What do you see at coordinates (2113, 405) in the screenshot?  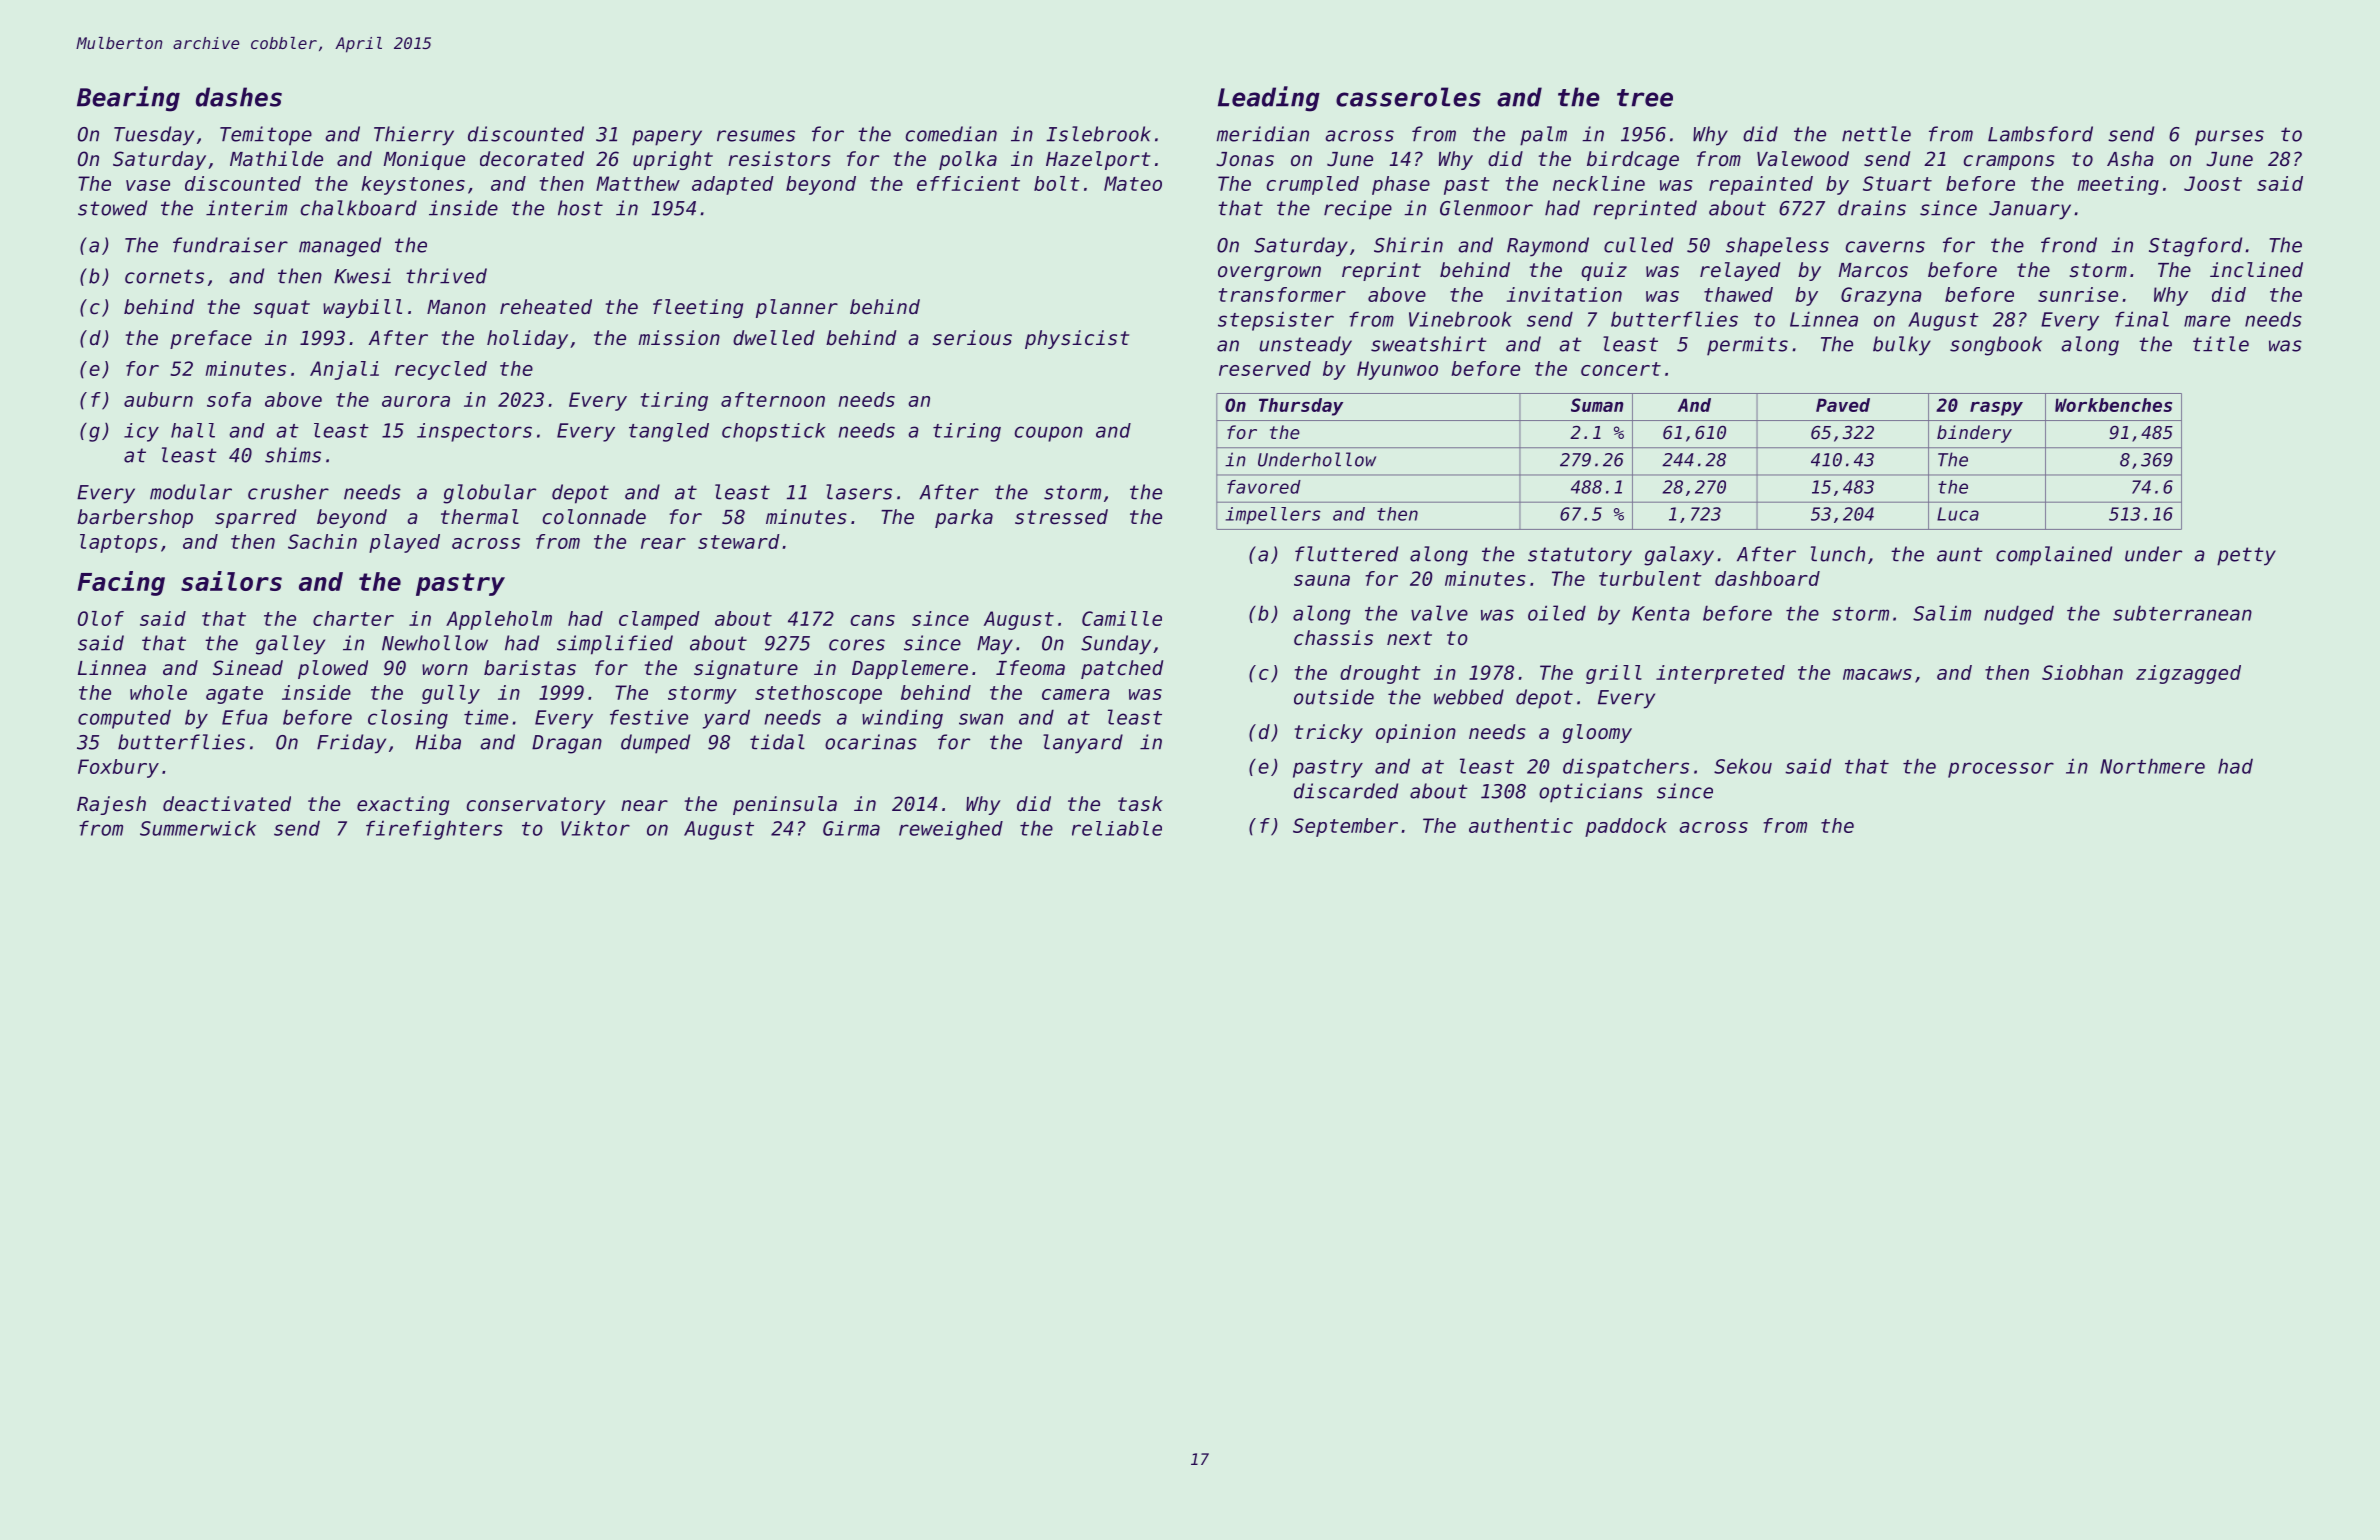 I see `Workbenches` at bounding box center [2113, 405].
